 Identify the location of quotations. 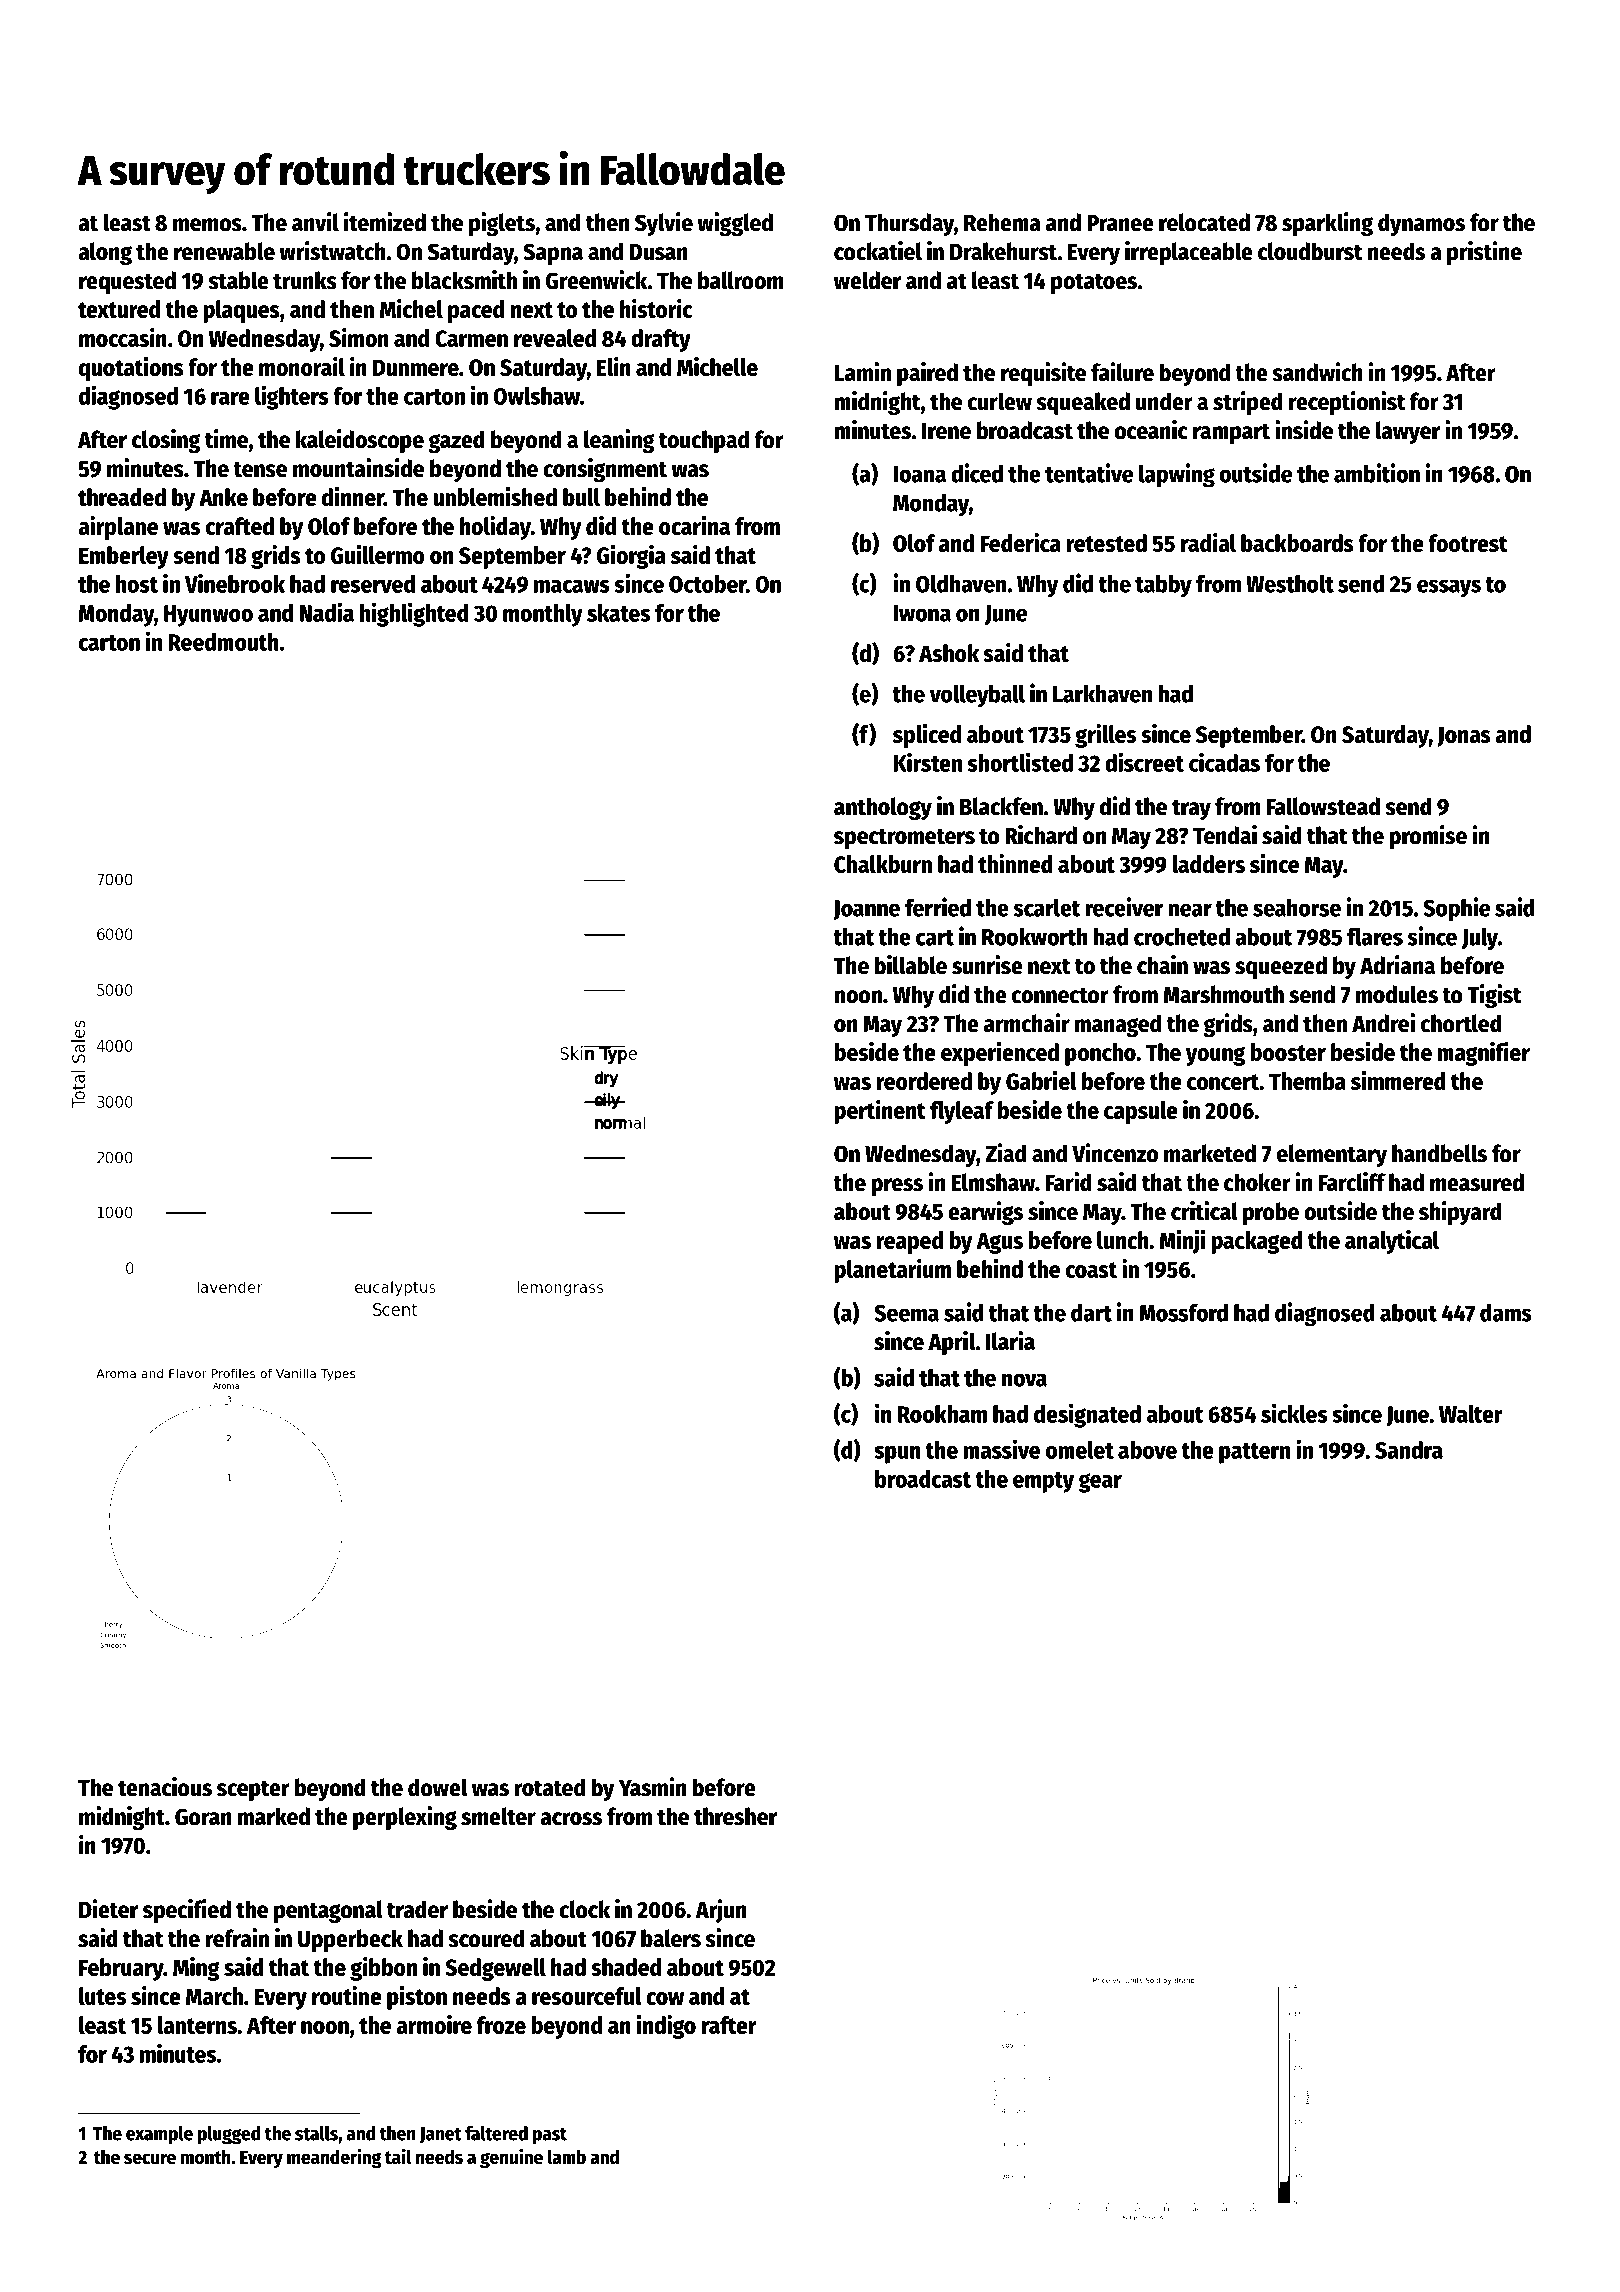
(131, 369).
